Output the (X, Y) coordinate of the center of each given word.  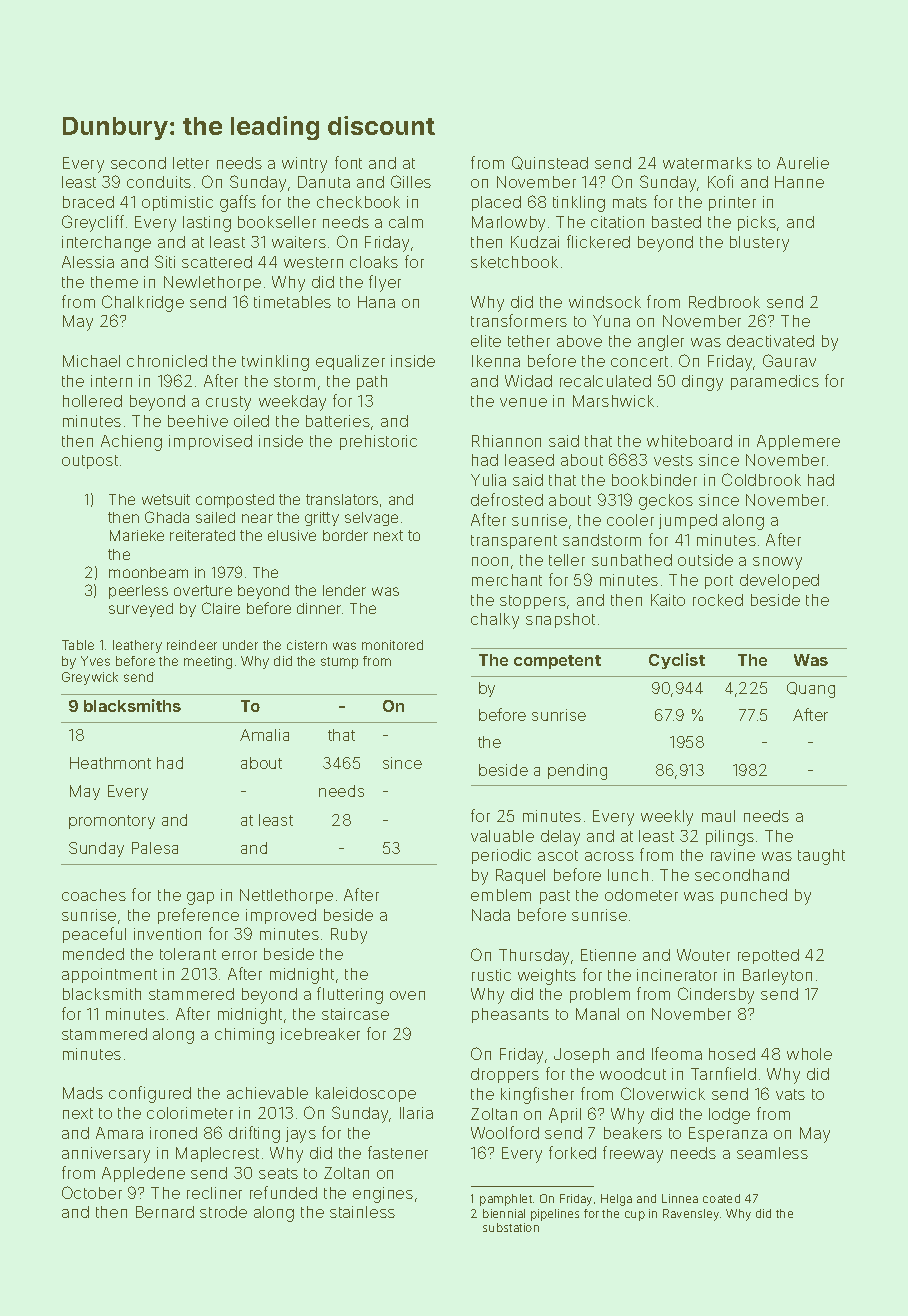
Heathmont (110, 763)
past (555, 897)
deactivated (770, 341)
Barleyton (777, 977)
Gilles (411, 181)
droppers (505, 1075)
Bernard (165, 1212)
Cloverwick (663, 1093)
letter (191, 163)
